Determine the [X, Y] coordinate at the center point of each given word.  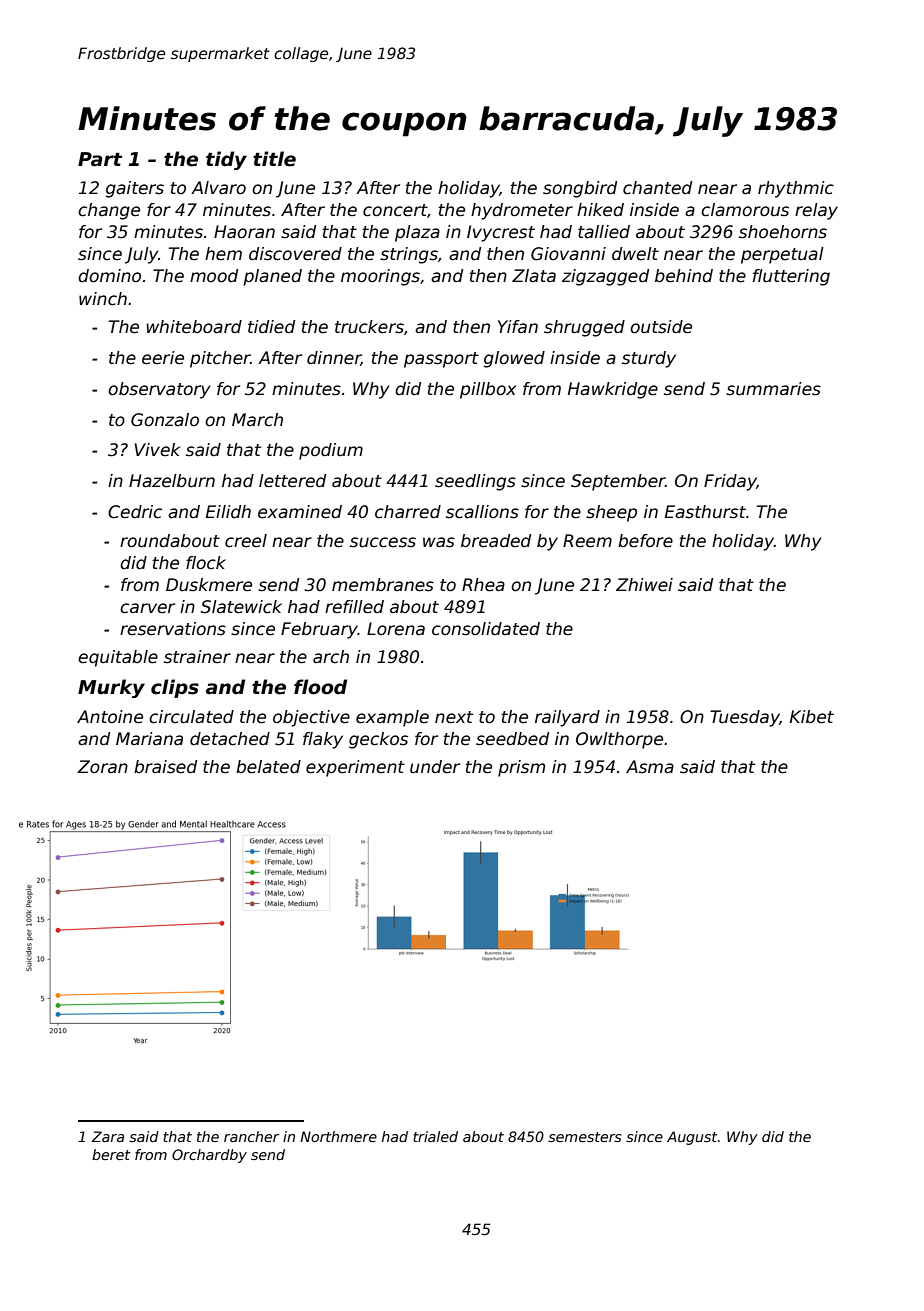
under [435, 767]
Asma [650, 767]
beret [111, 1154]
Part [100, 159]
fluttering [791, 277]
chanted [657, 188]
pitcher [220, 359]
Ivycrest [501, 233]
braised [165, 767]
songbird [580, 189]
